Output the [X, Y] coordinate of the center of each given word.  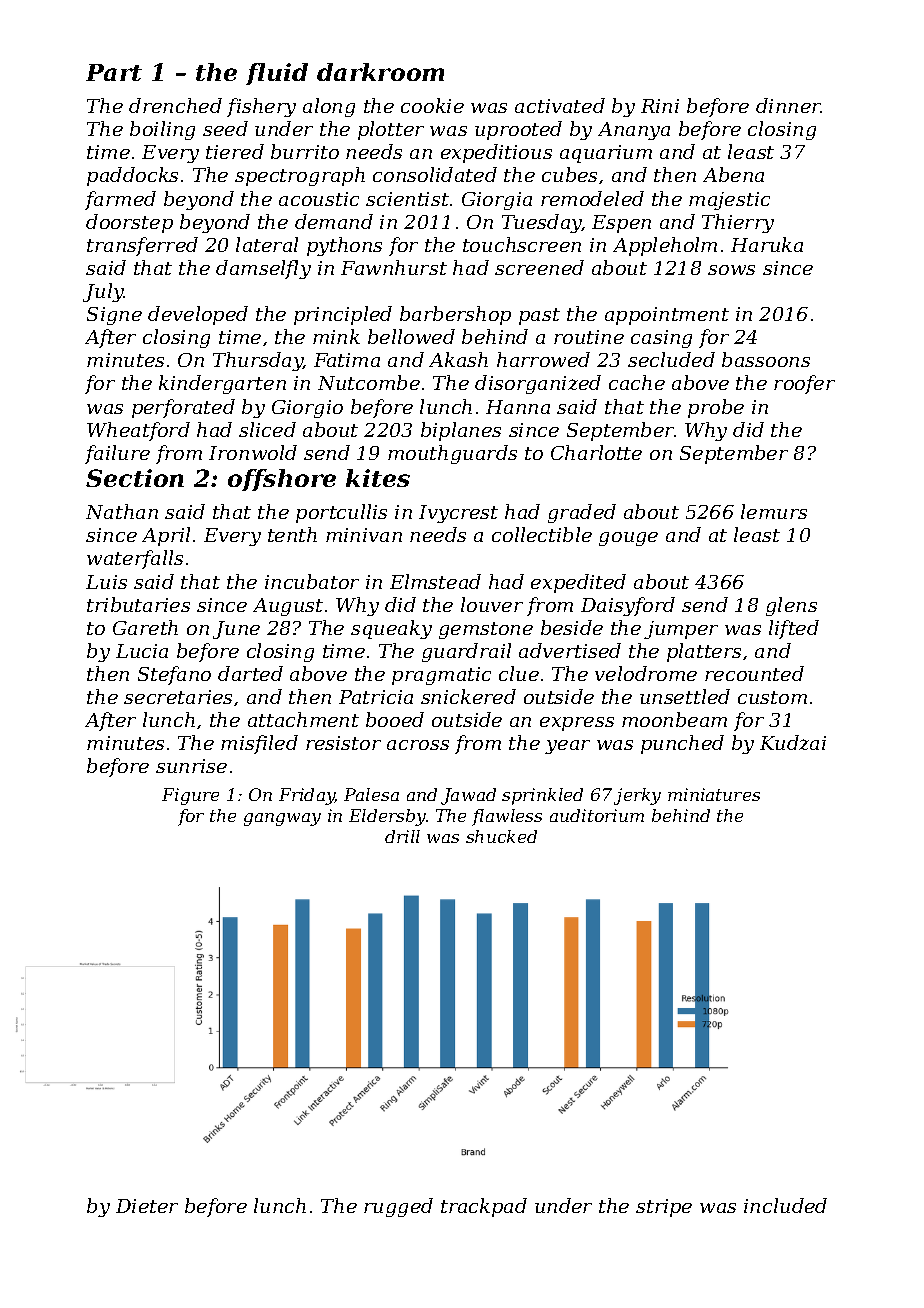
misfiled [259, 744]
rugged [398, 1207]
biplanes [461, 431]
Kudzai [793, 742]
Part [114, 72]
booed [395, 719]
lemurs [774, 511]
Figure [190, 796]
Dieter [147, 1206]
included [785, 1205]
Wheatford [138, 431]
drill [402, 836]
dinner [788, 105]
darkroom [380, 72]
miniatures [714, 794]
